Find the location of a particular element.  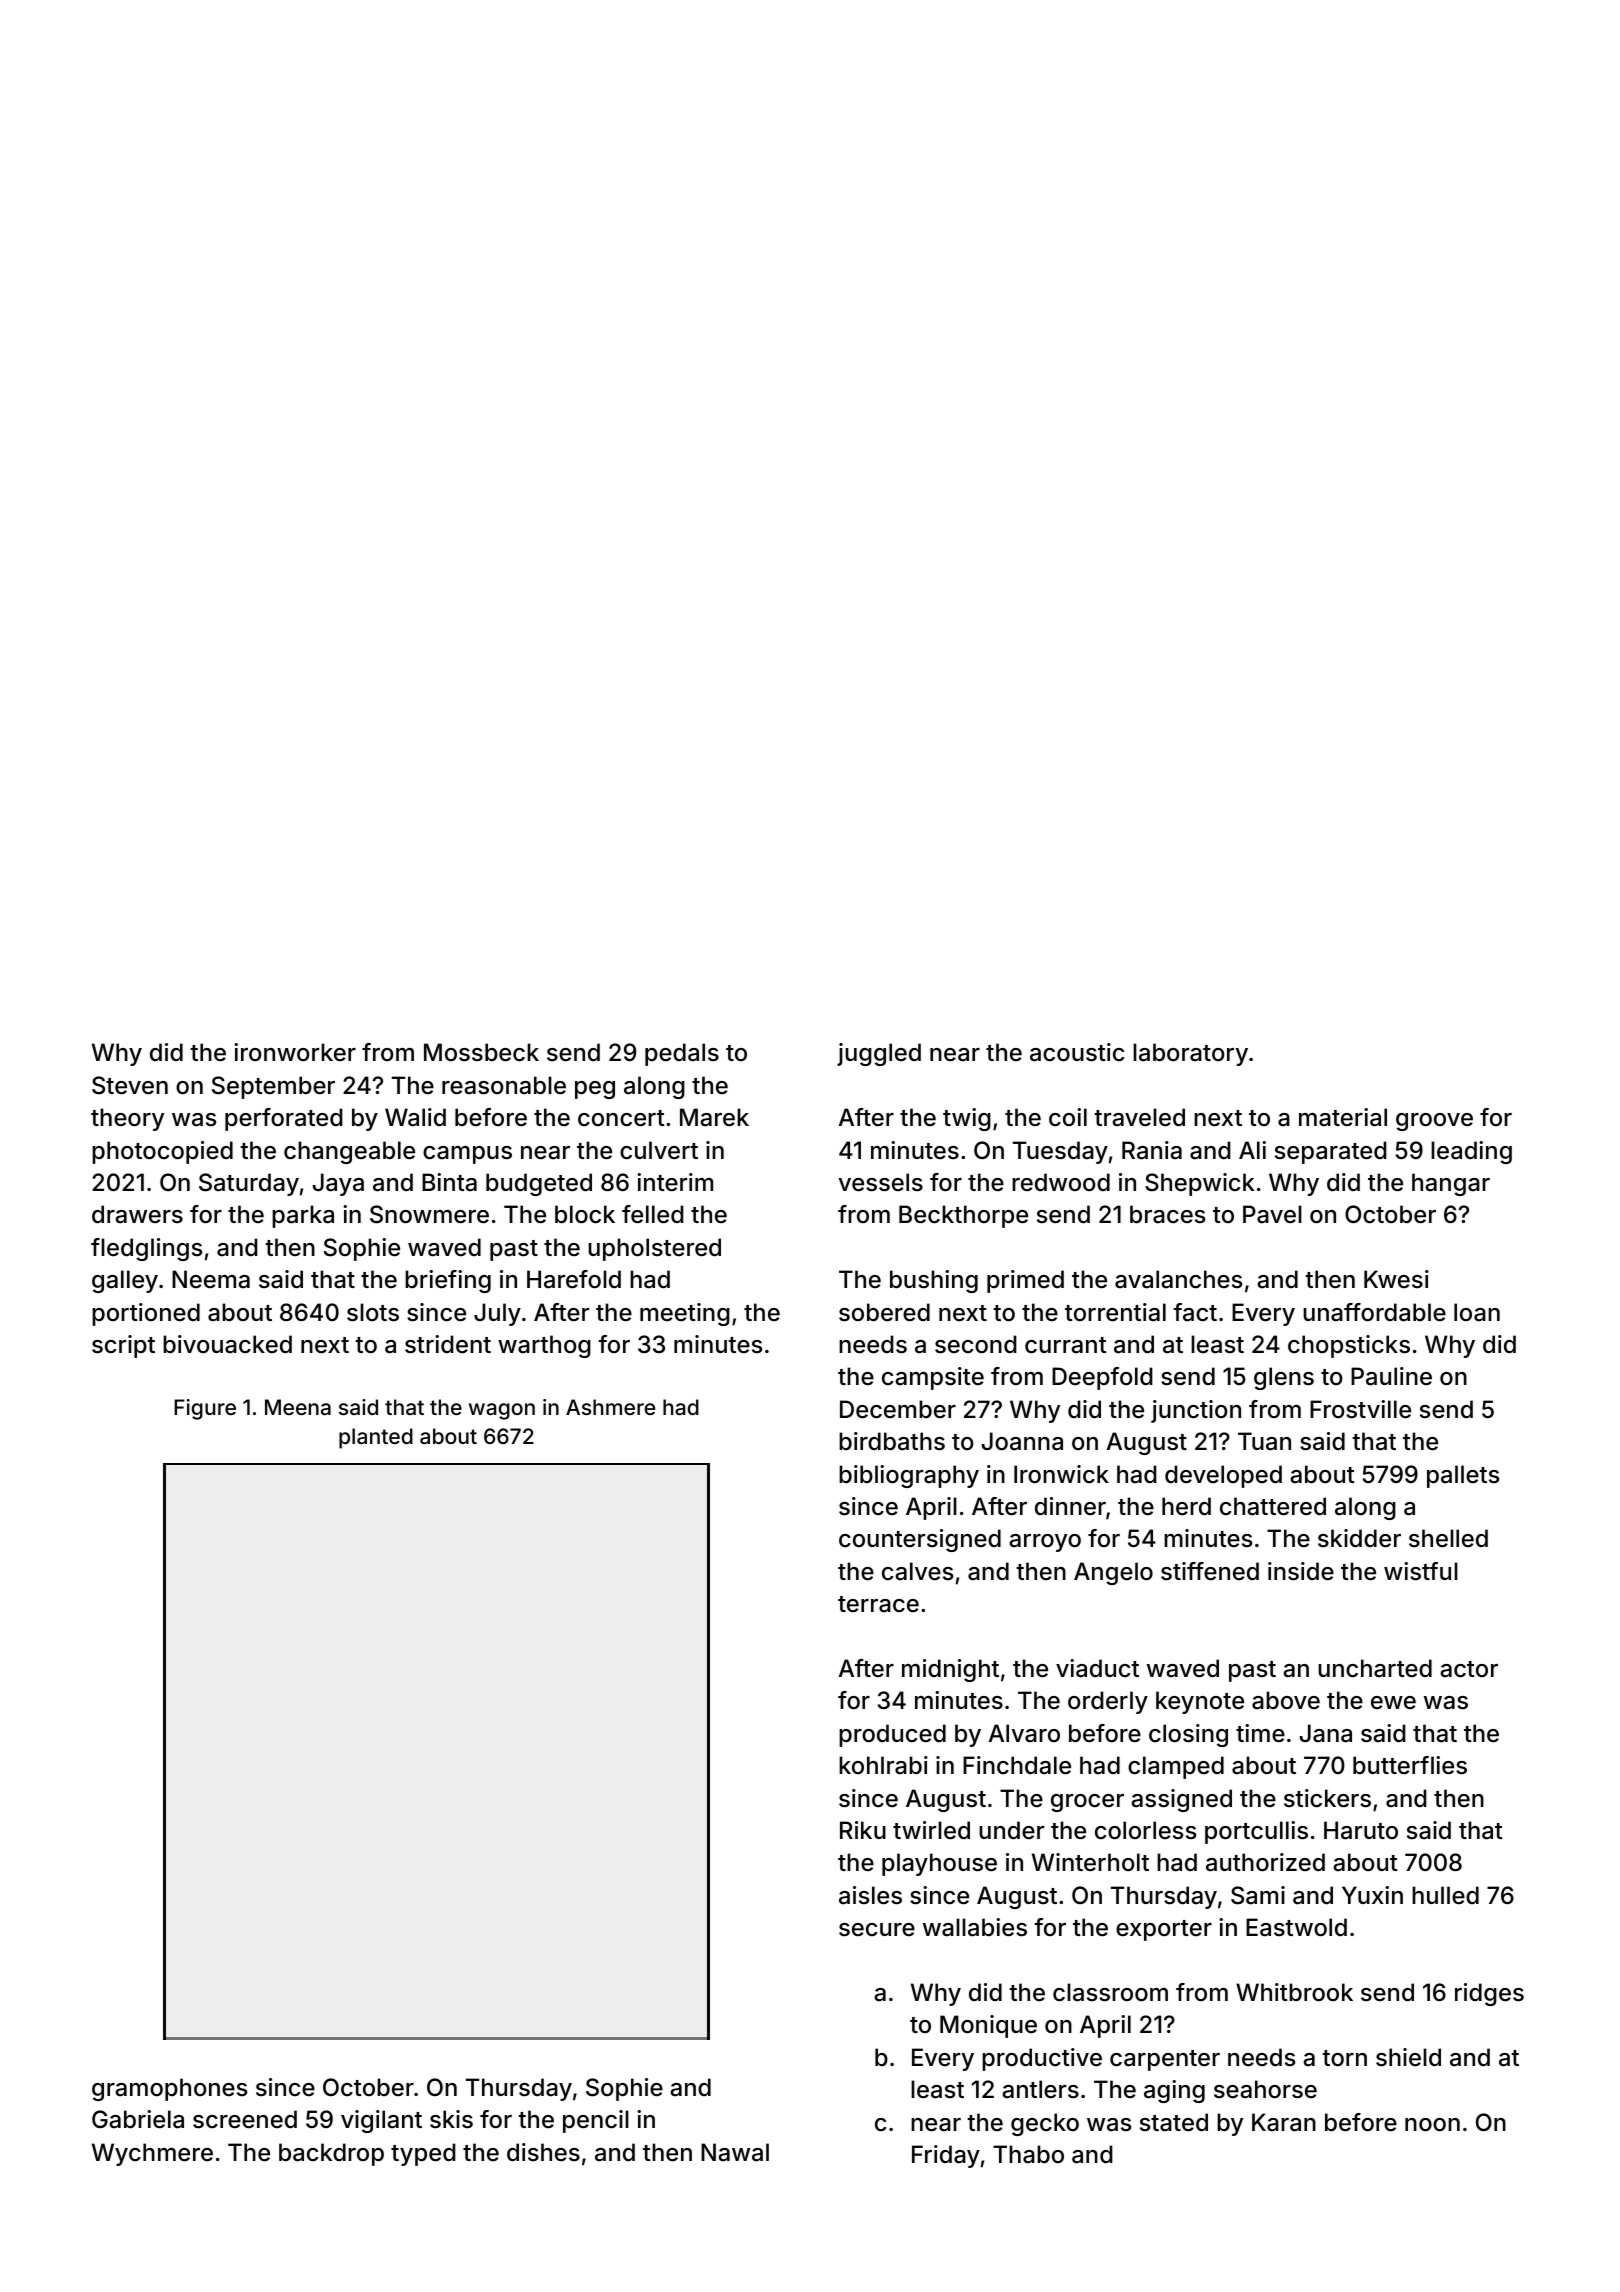

Gabriela is located at coordinates (138, 2119).
